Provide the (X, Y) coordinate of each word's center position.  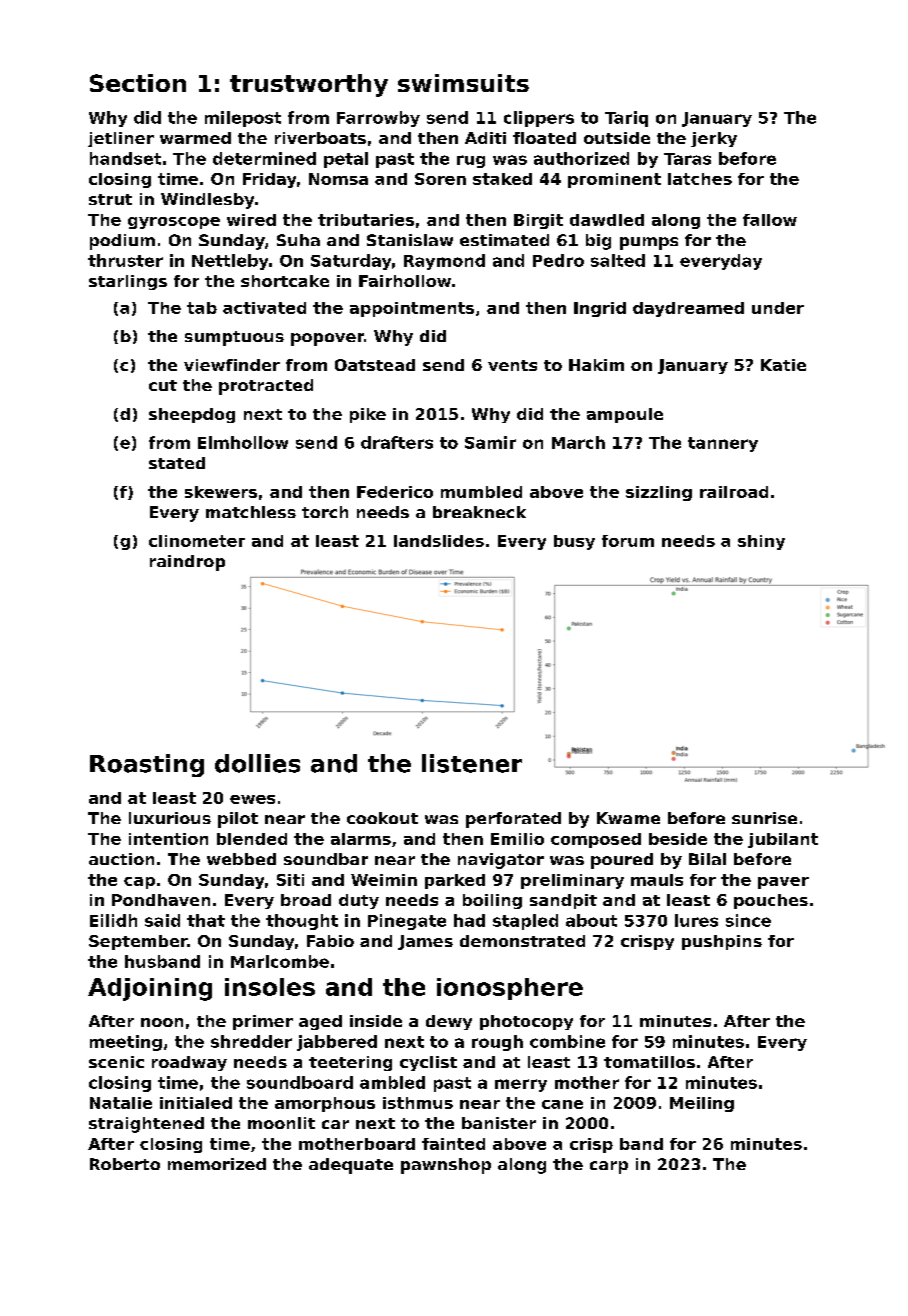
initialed (196, 1103)
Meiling (702, 1104)
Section (138, 83)
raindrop (187, 563)
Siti (290, 880)
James (425, 942)
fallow (770, 220)
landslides (439, 541)
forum (628, 541)
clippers (539, 119)
